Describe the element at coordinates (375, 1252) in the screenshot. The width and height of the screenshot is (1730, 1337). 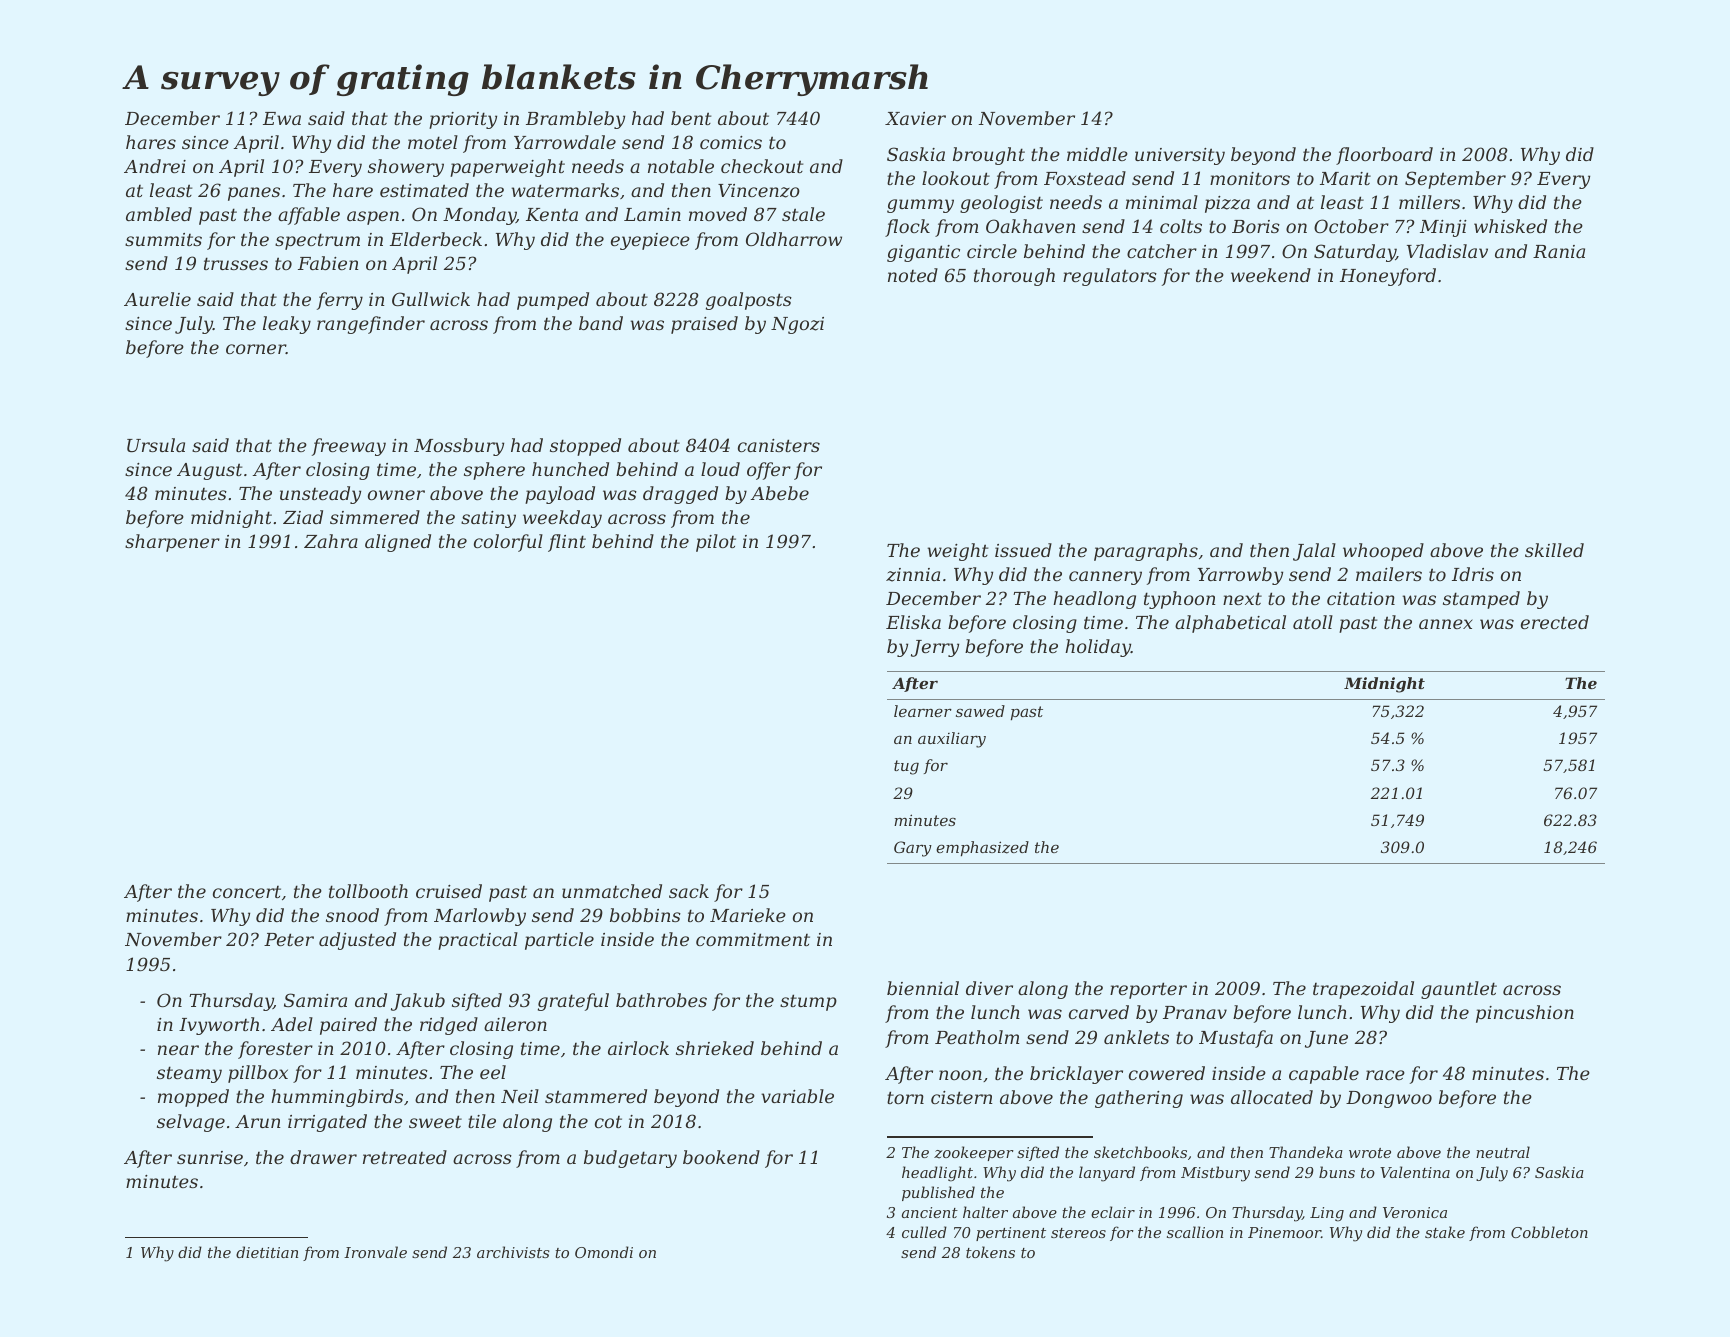
I see `Ironvale` at that location.
